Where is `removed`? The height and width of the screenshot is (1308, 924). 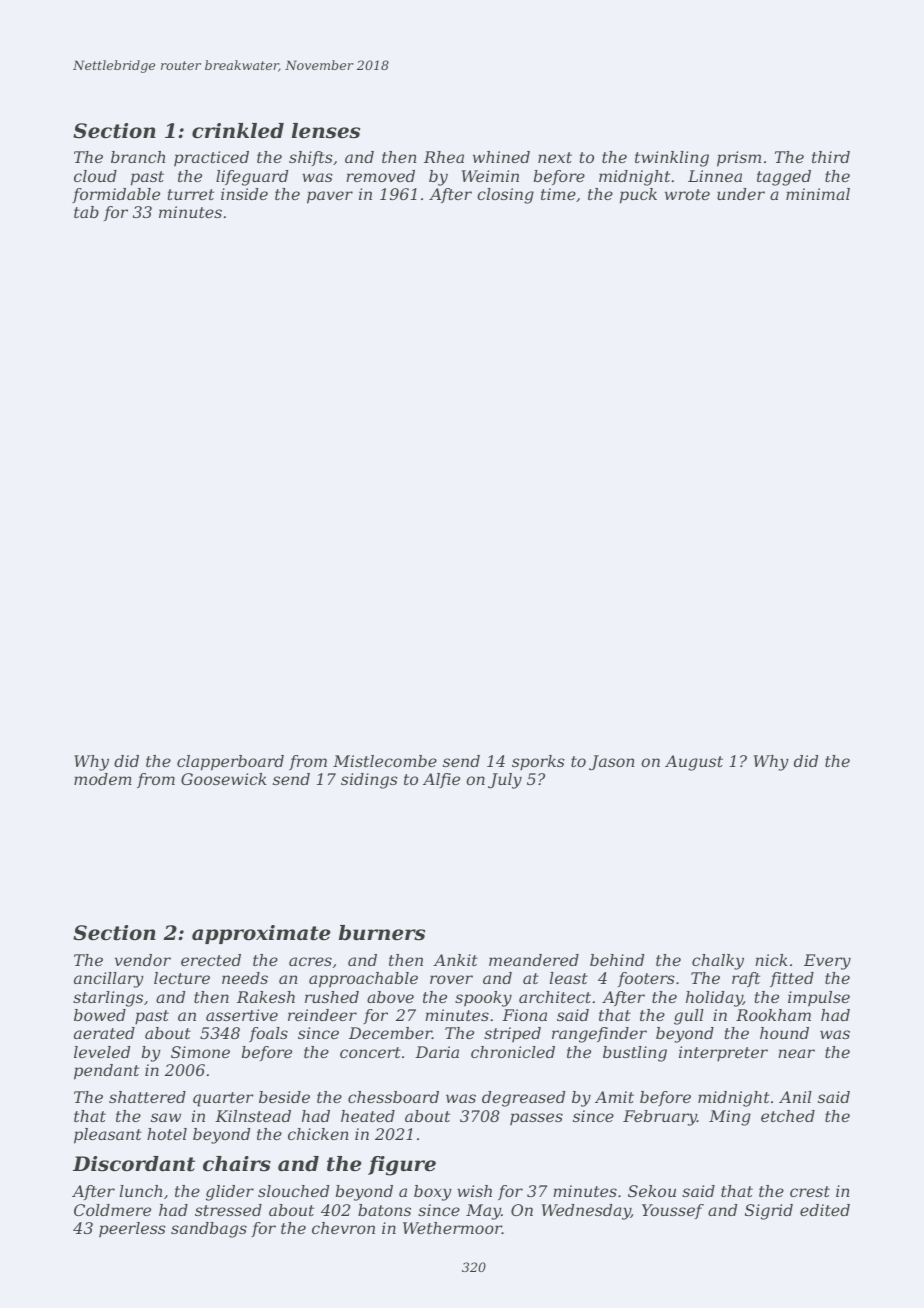 removed is located at coordinates (380, 176).
